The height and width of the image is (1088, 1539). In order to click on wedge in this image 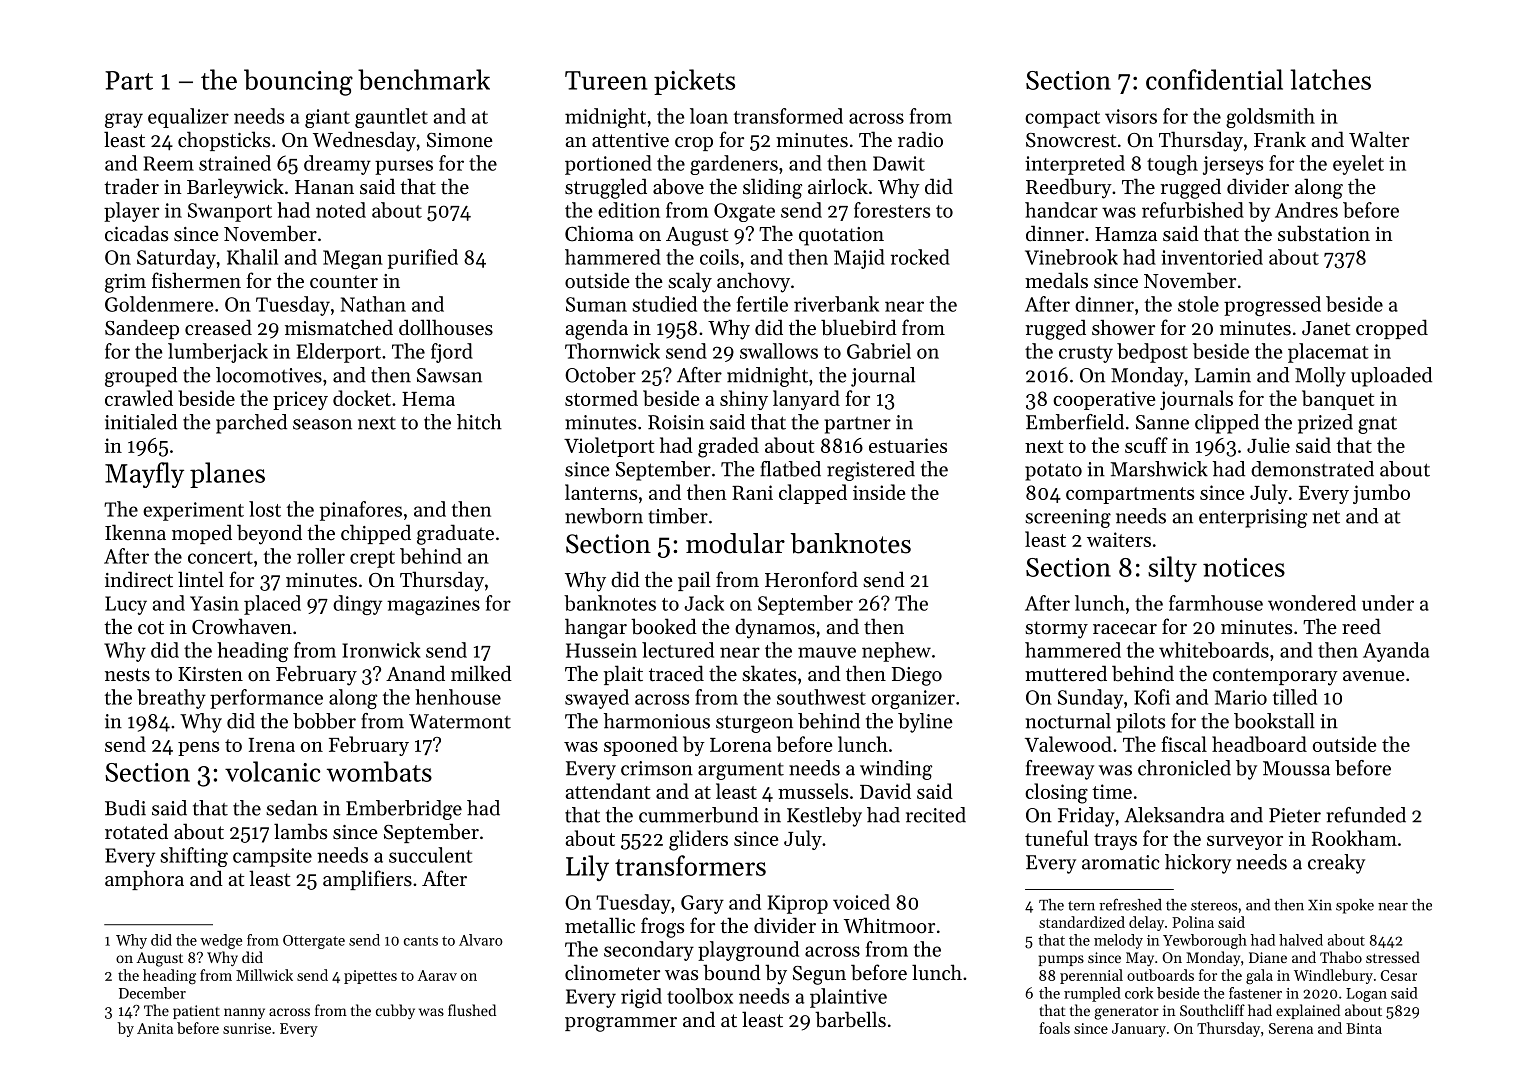, I will do `click(221, 941)`.
